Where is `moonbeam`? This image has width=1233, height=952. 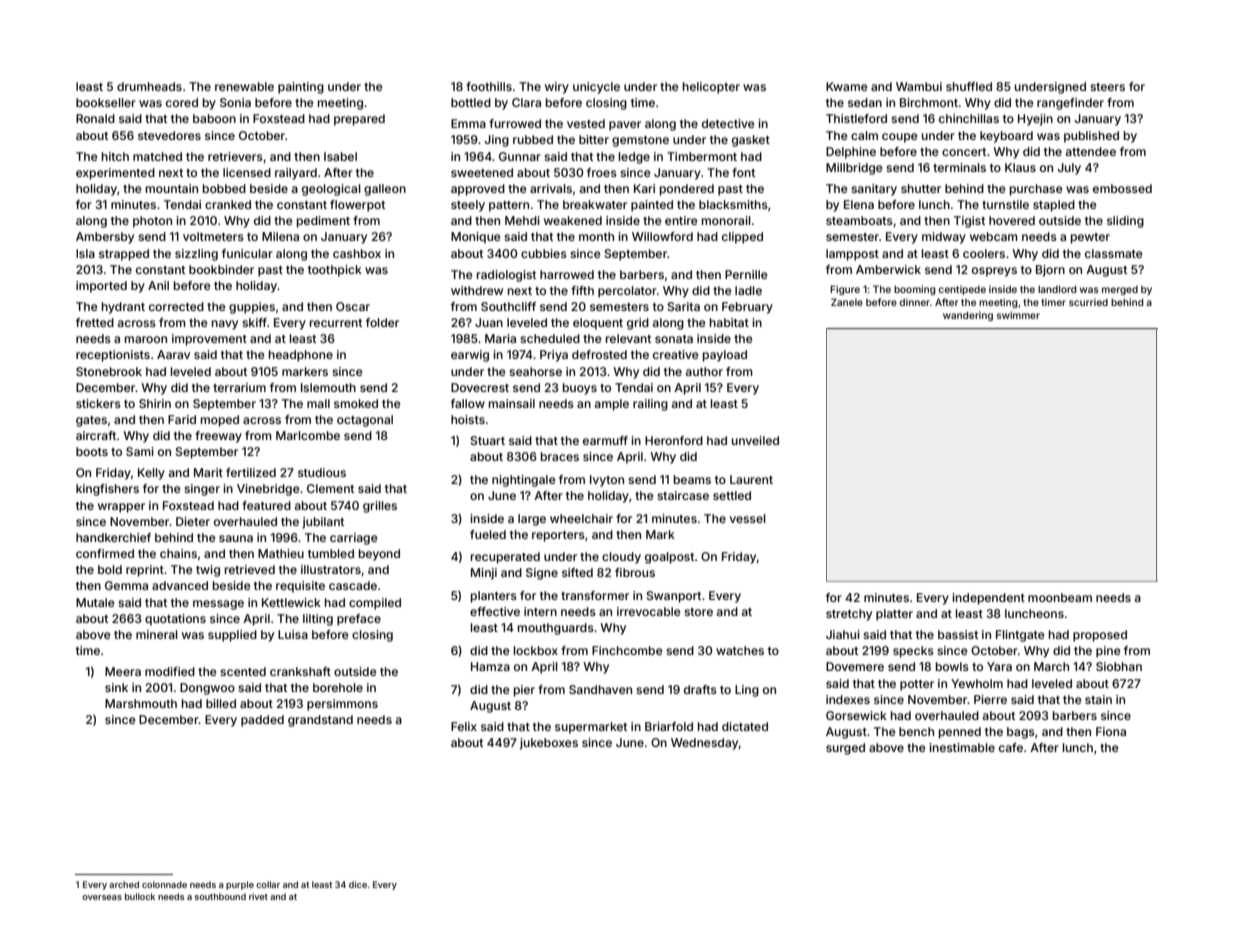 moonbeam is located at coordinates (1060, 597).
